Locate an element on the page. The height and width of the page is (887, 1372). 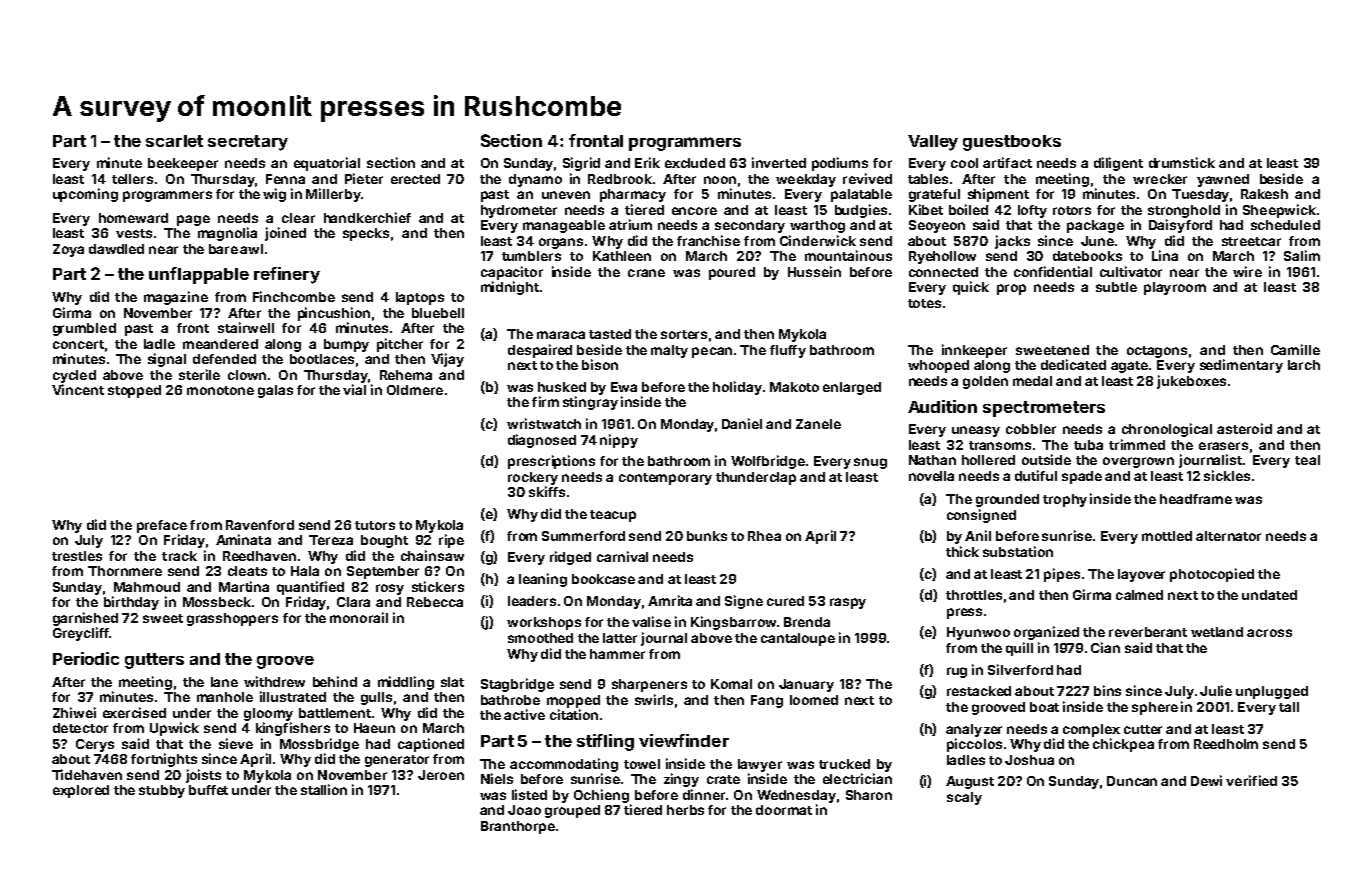
bunks is located at coordinates (707, 536).
